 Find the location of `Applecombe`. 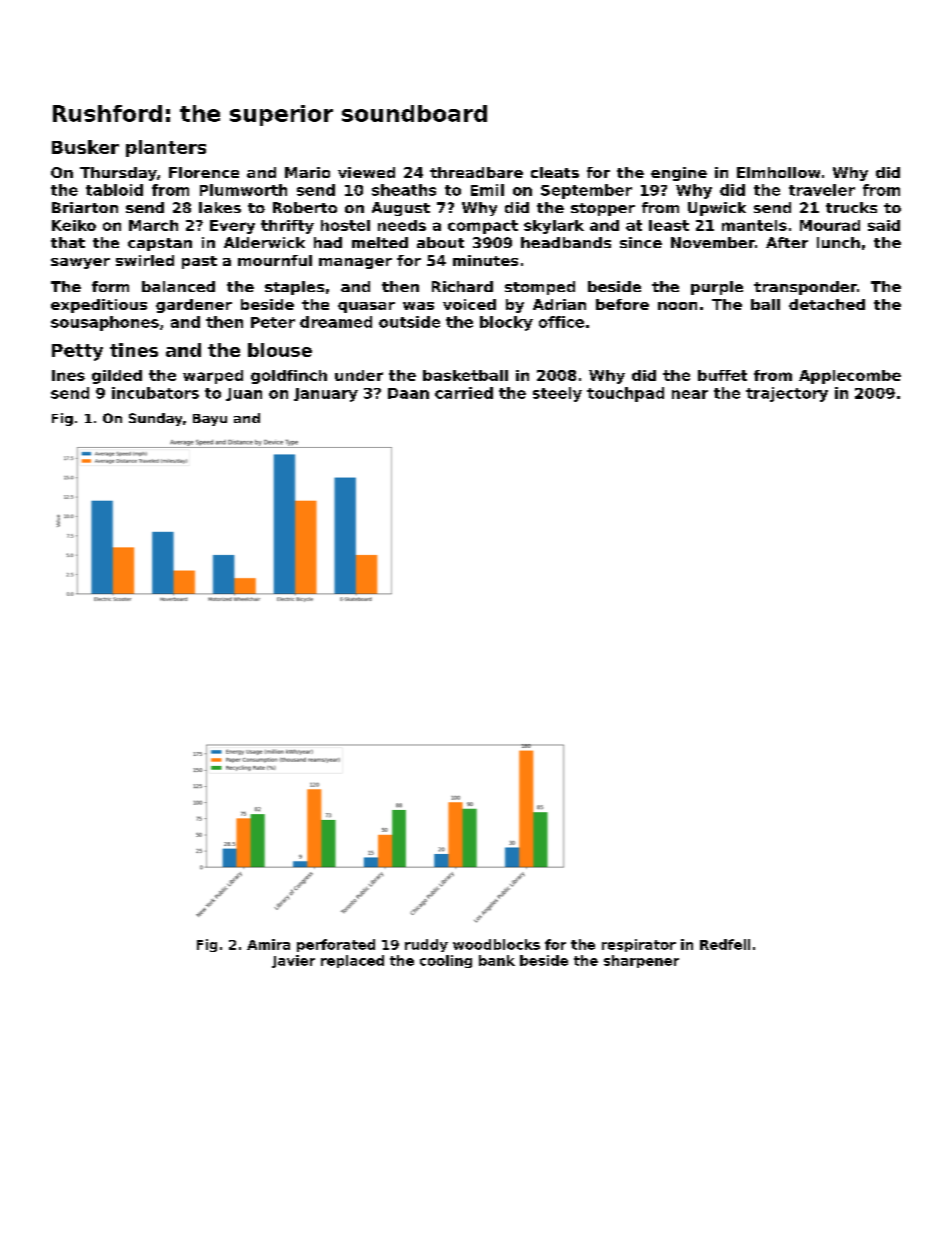

Applecombe is located at coordinates (850, 377).
